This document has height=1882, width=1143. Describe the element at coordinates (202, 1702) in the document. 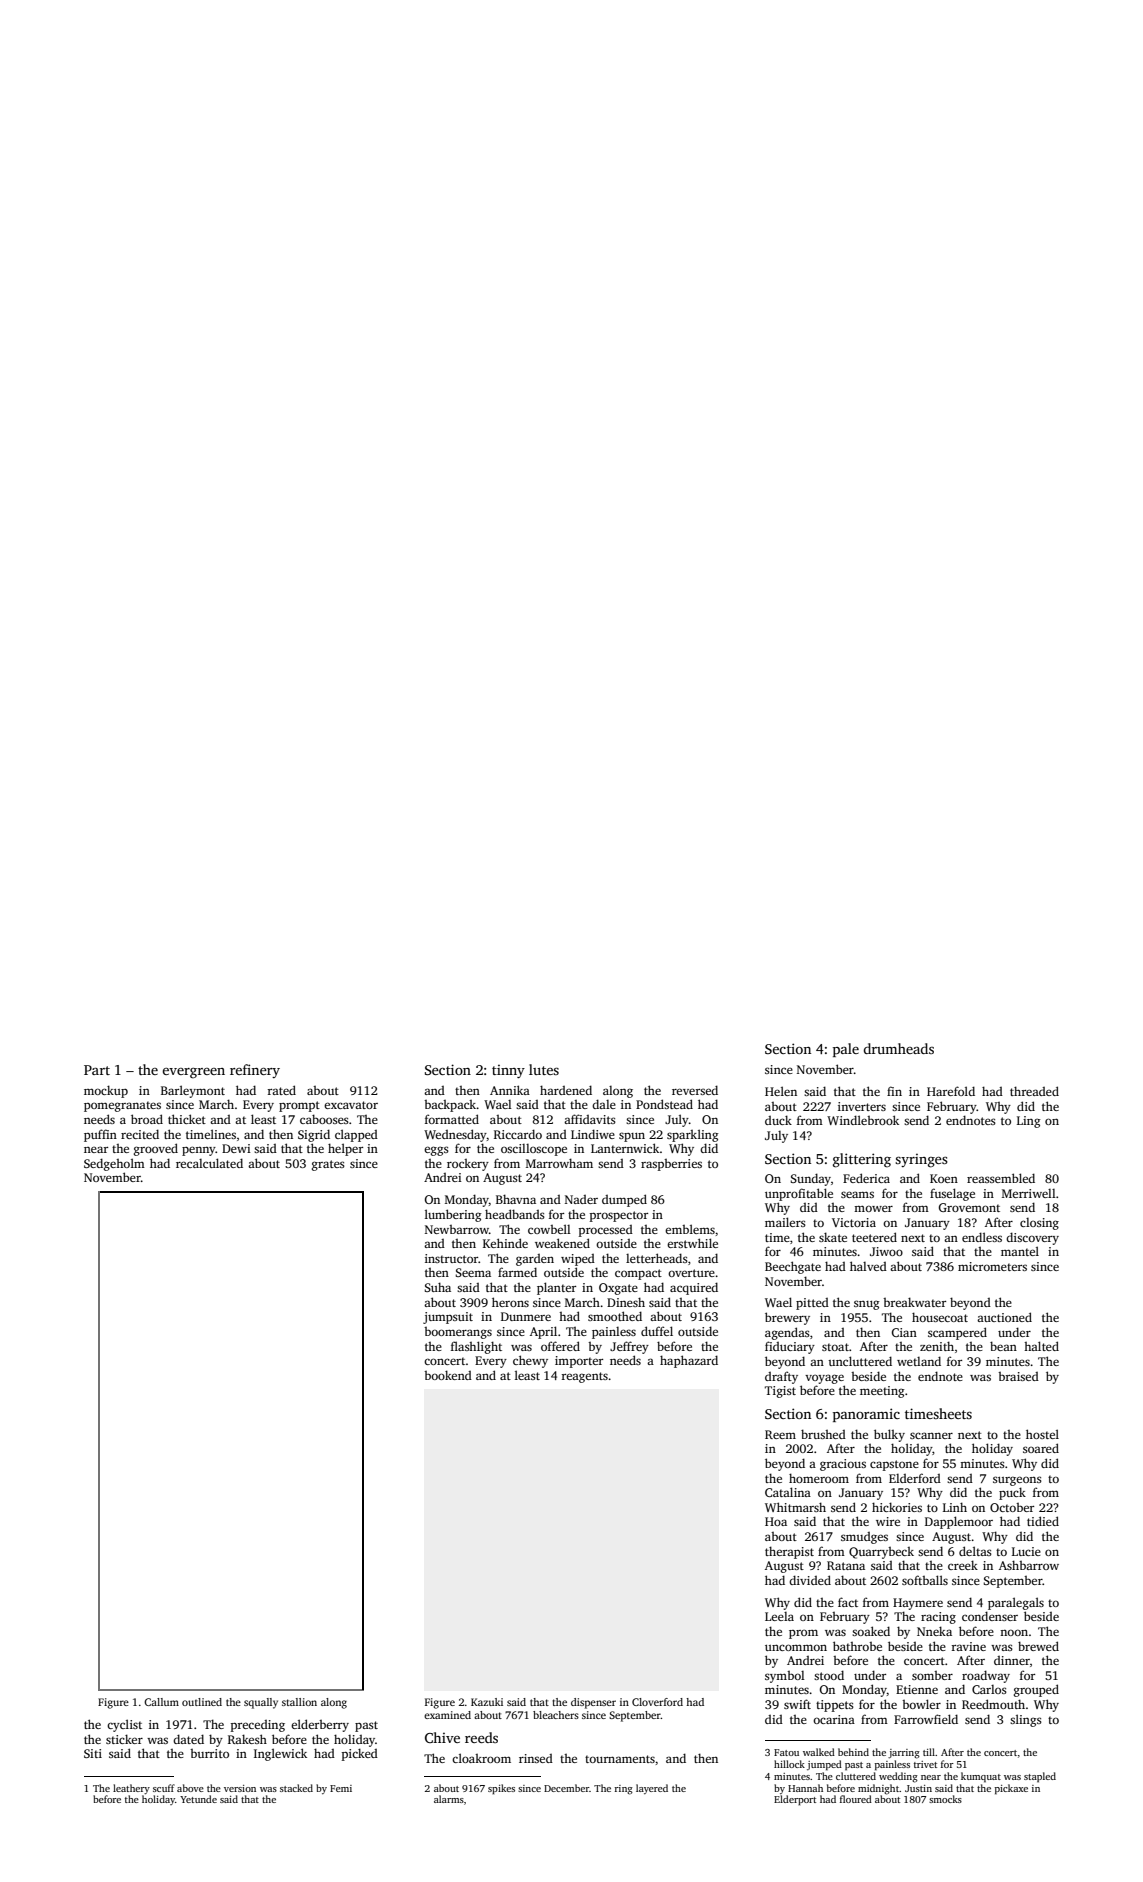

I see `outlined` at that location.
